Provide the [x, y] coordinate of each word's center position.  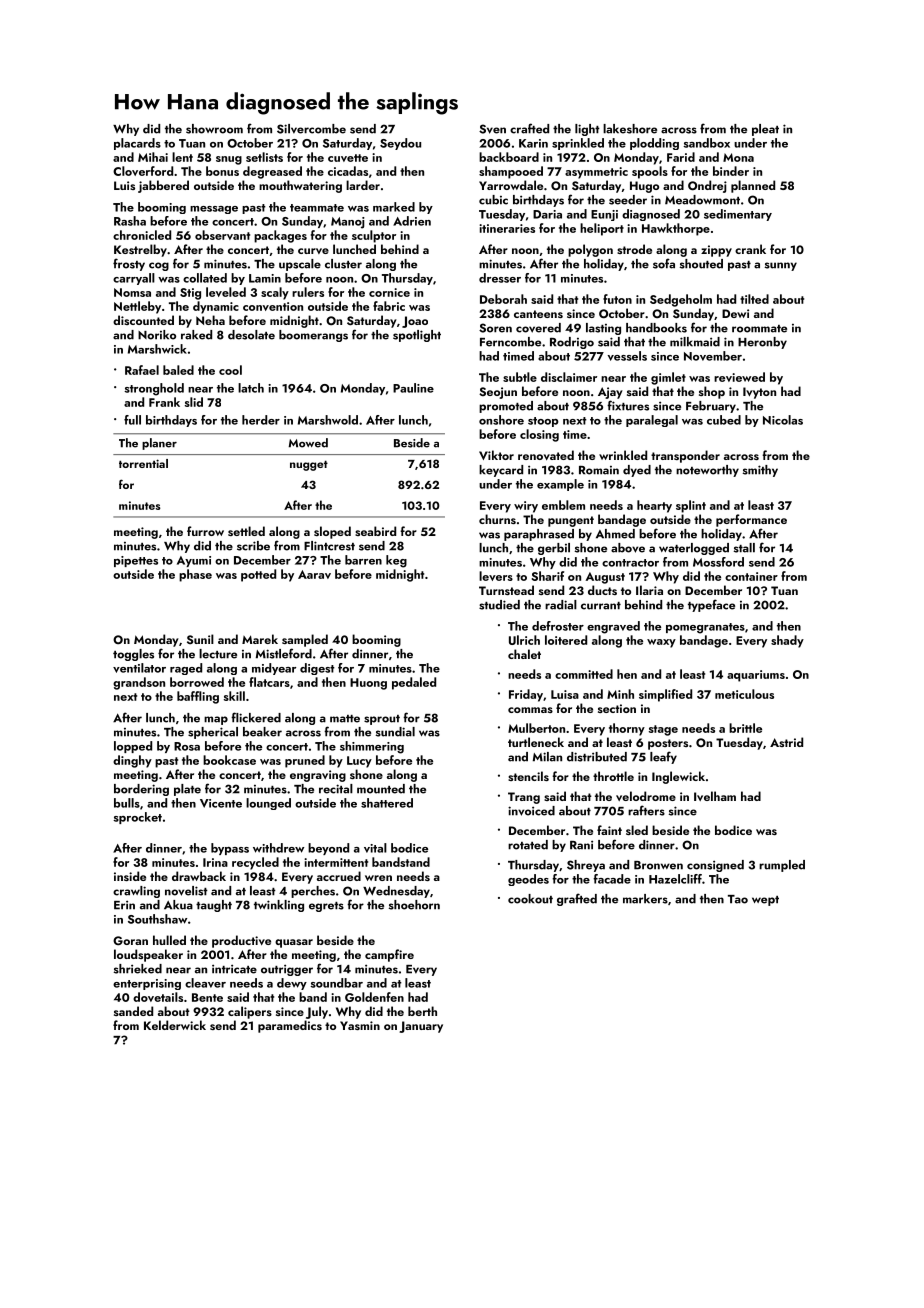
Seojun [498, 393]
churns [497, 519]
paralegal [652, 421]
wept [765, 901]
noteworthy [707, 471]
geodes [528, 880]
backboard [509, 157]
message [214, 210]
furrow [205, 531]
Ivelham [715, 796]
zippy [716, 251]
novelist [186, 891]
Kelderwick [175, 1025]
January [421, 1027]
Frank [164, 402]
